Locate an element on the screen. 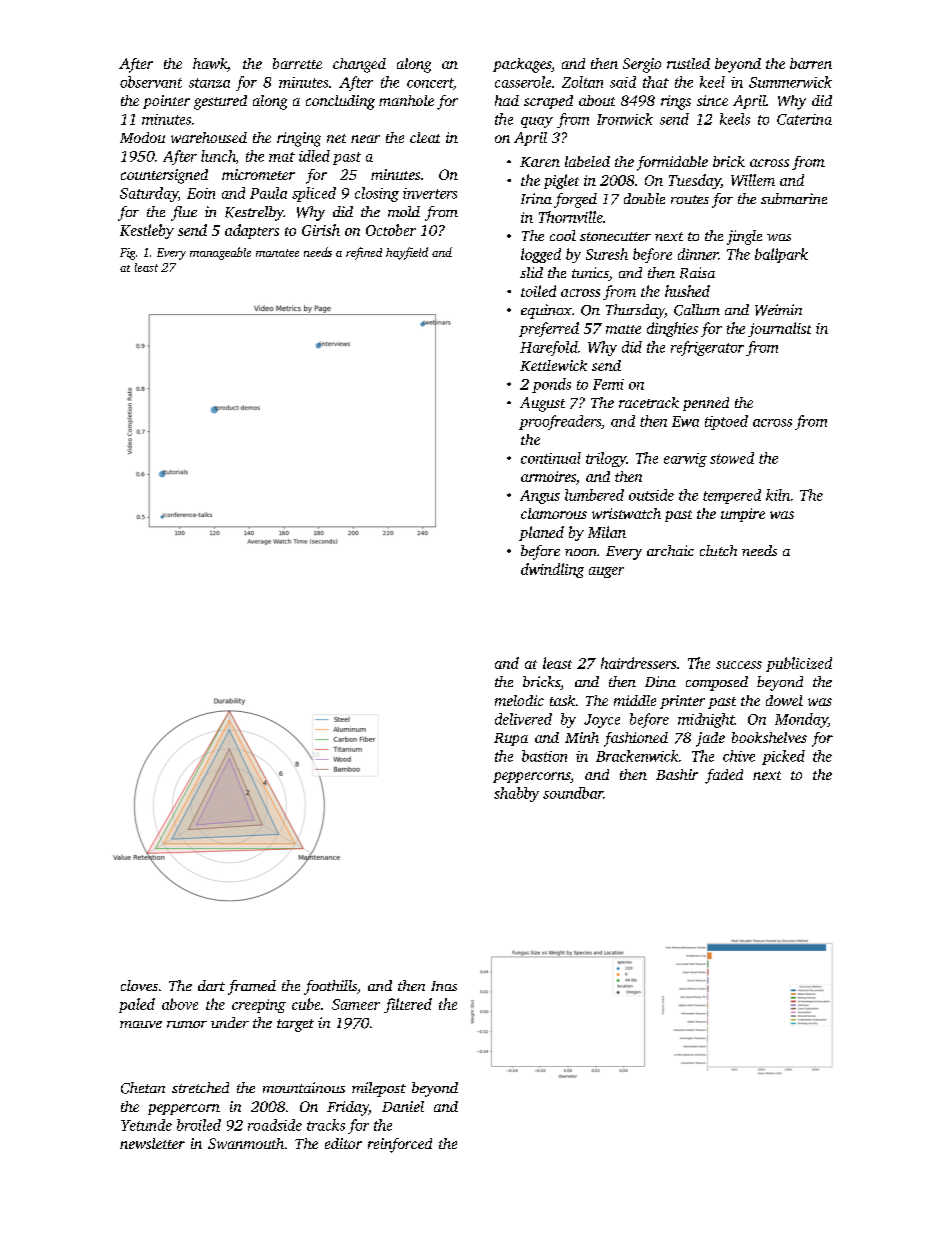 Image resolution: width=952 pixels, height=1233 pixels. submarine is located at coordinates (794, 198).
